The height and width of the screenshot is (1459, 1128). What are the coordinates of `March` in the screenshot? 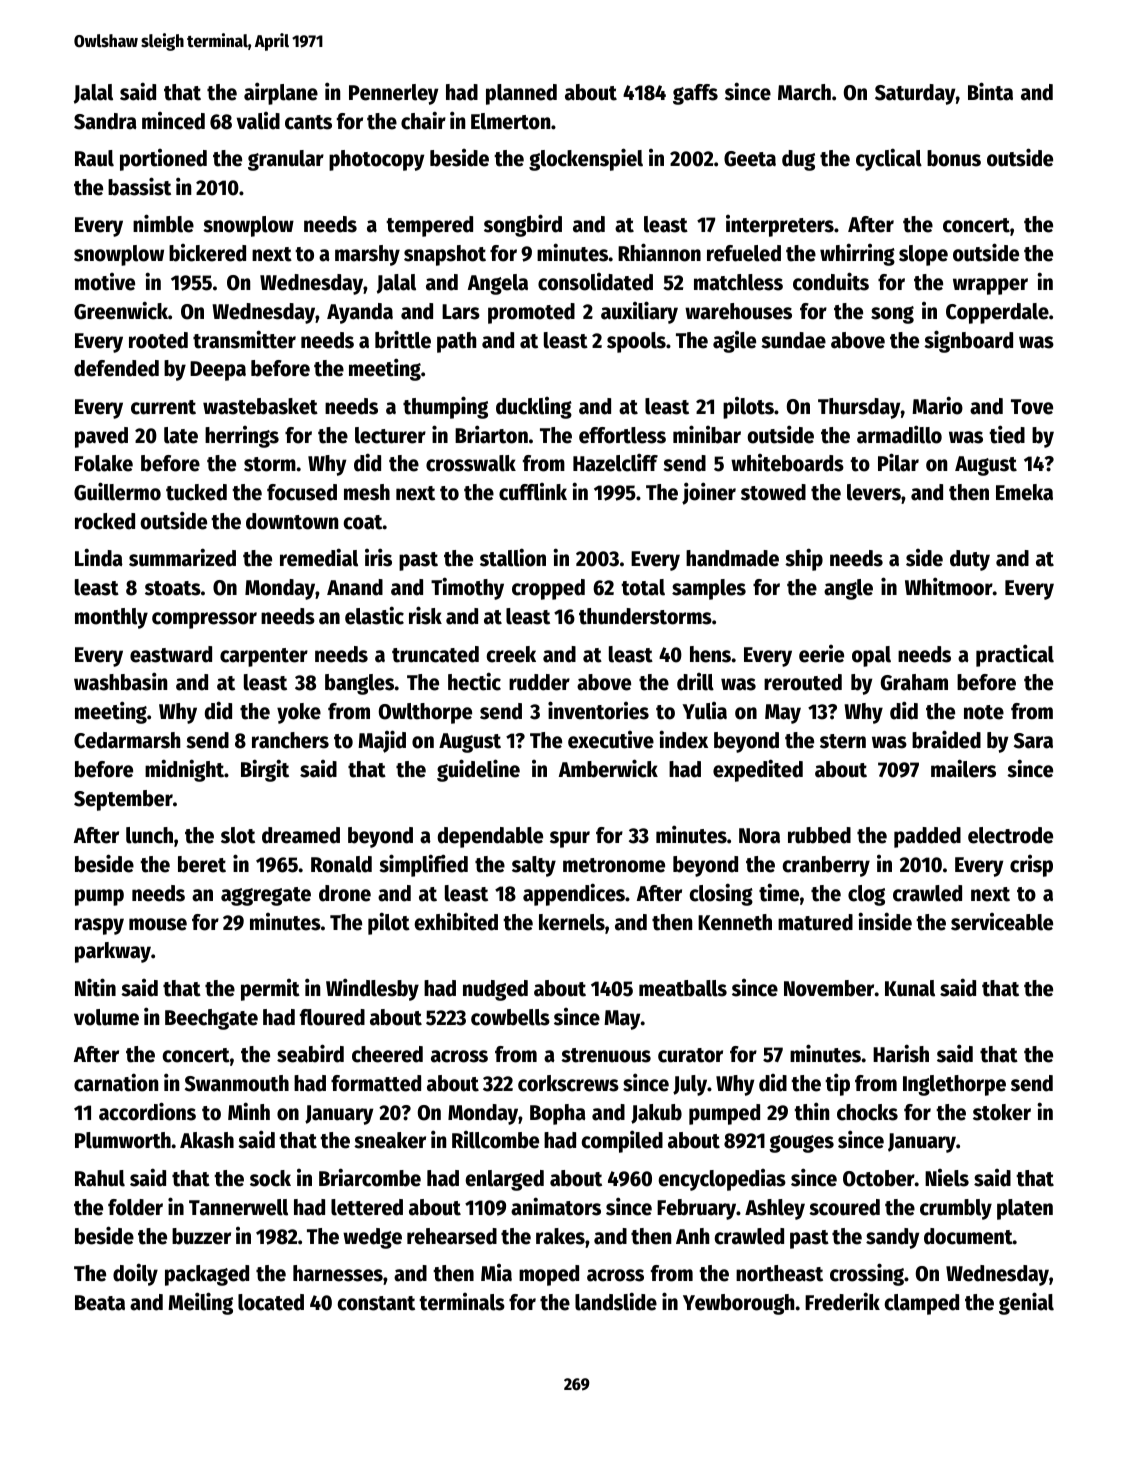 It's located at (804, 92).
